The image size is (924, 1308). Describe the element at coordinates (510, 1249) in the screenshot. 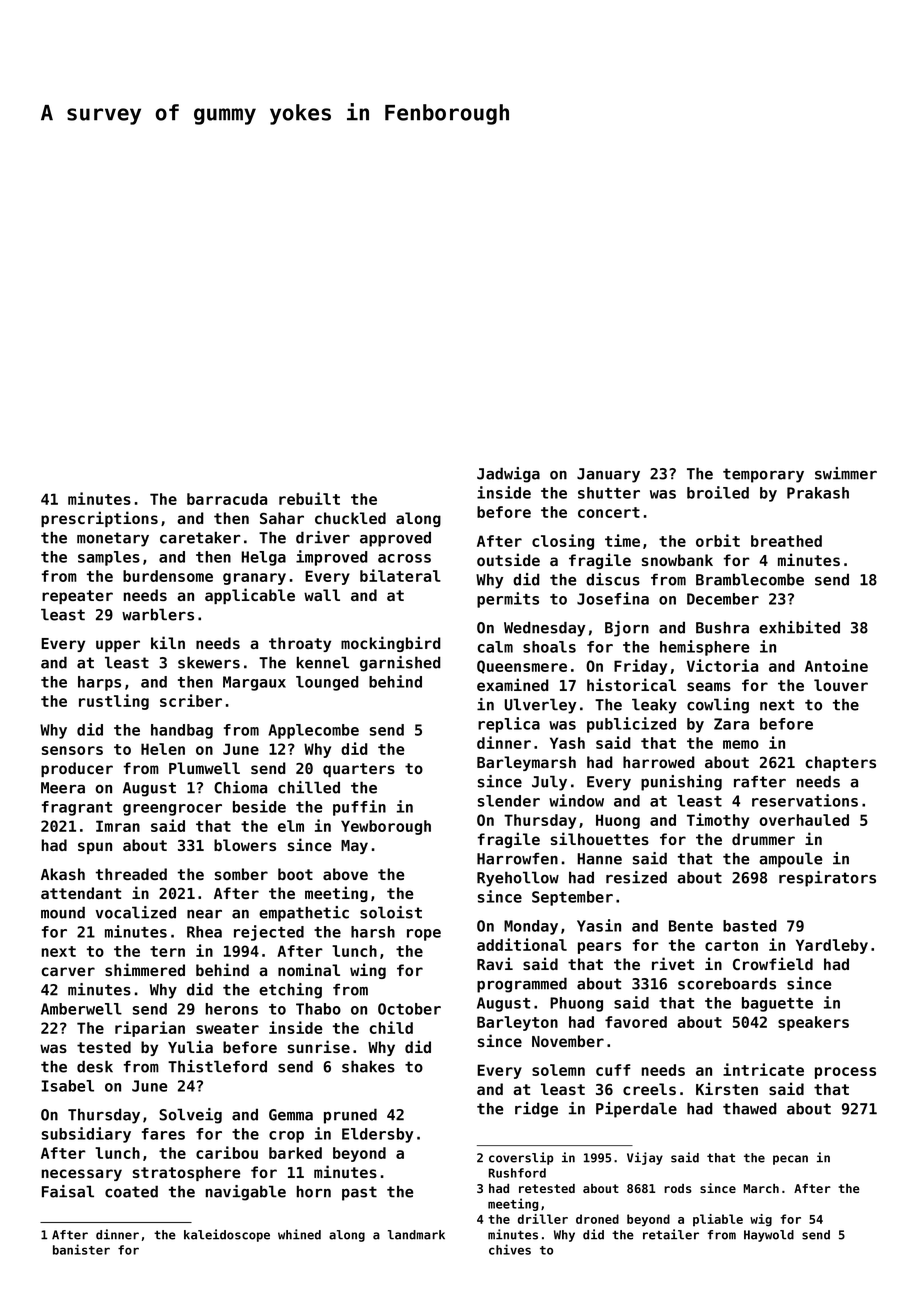

I see `chives` at that location.
